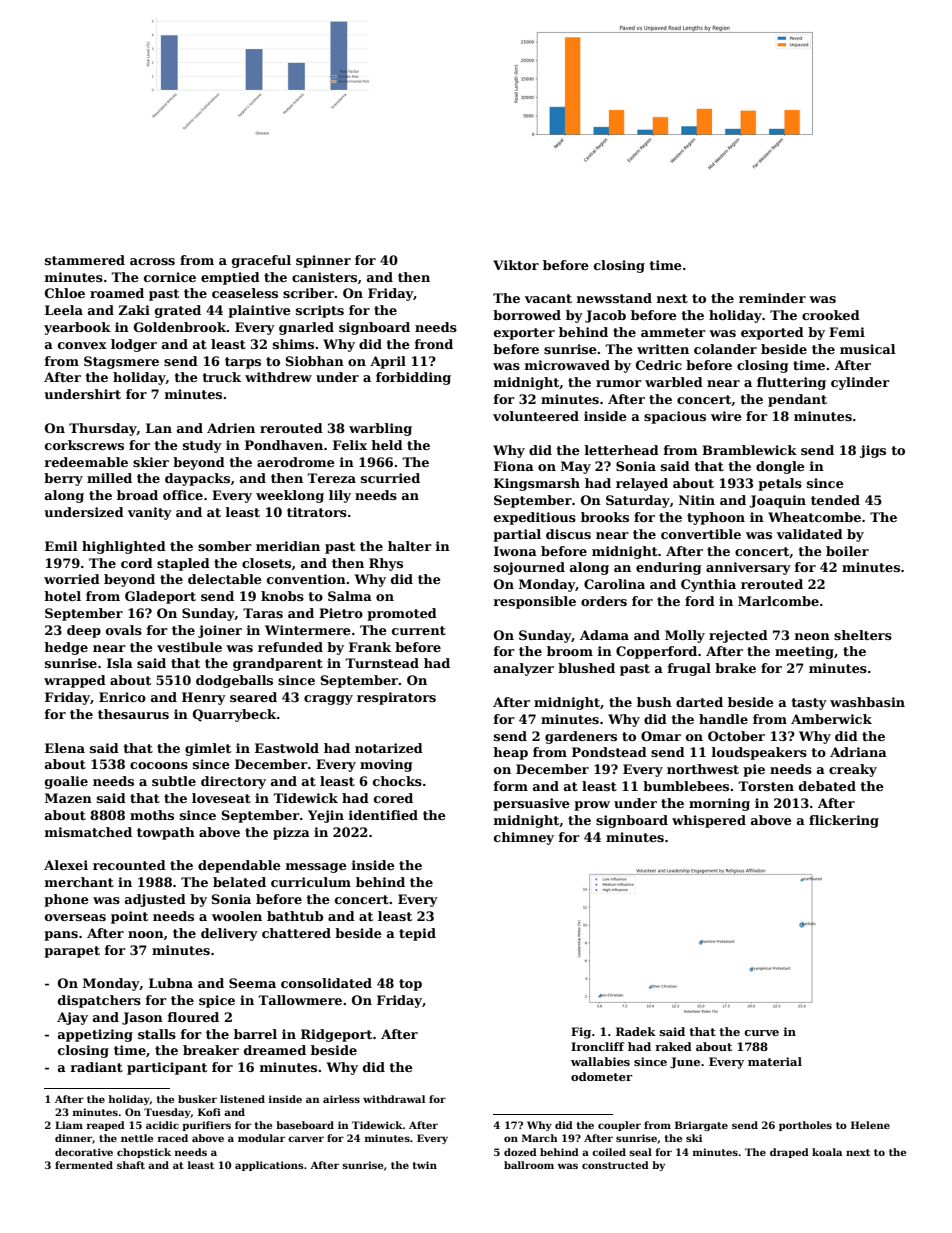  I want to click on typhoon, so click(716, 518).
